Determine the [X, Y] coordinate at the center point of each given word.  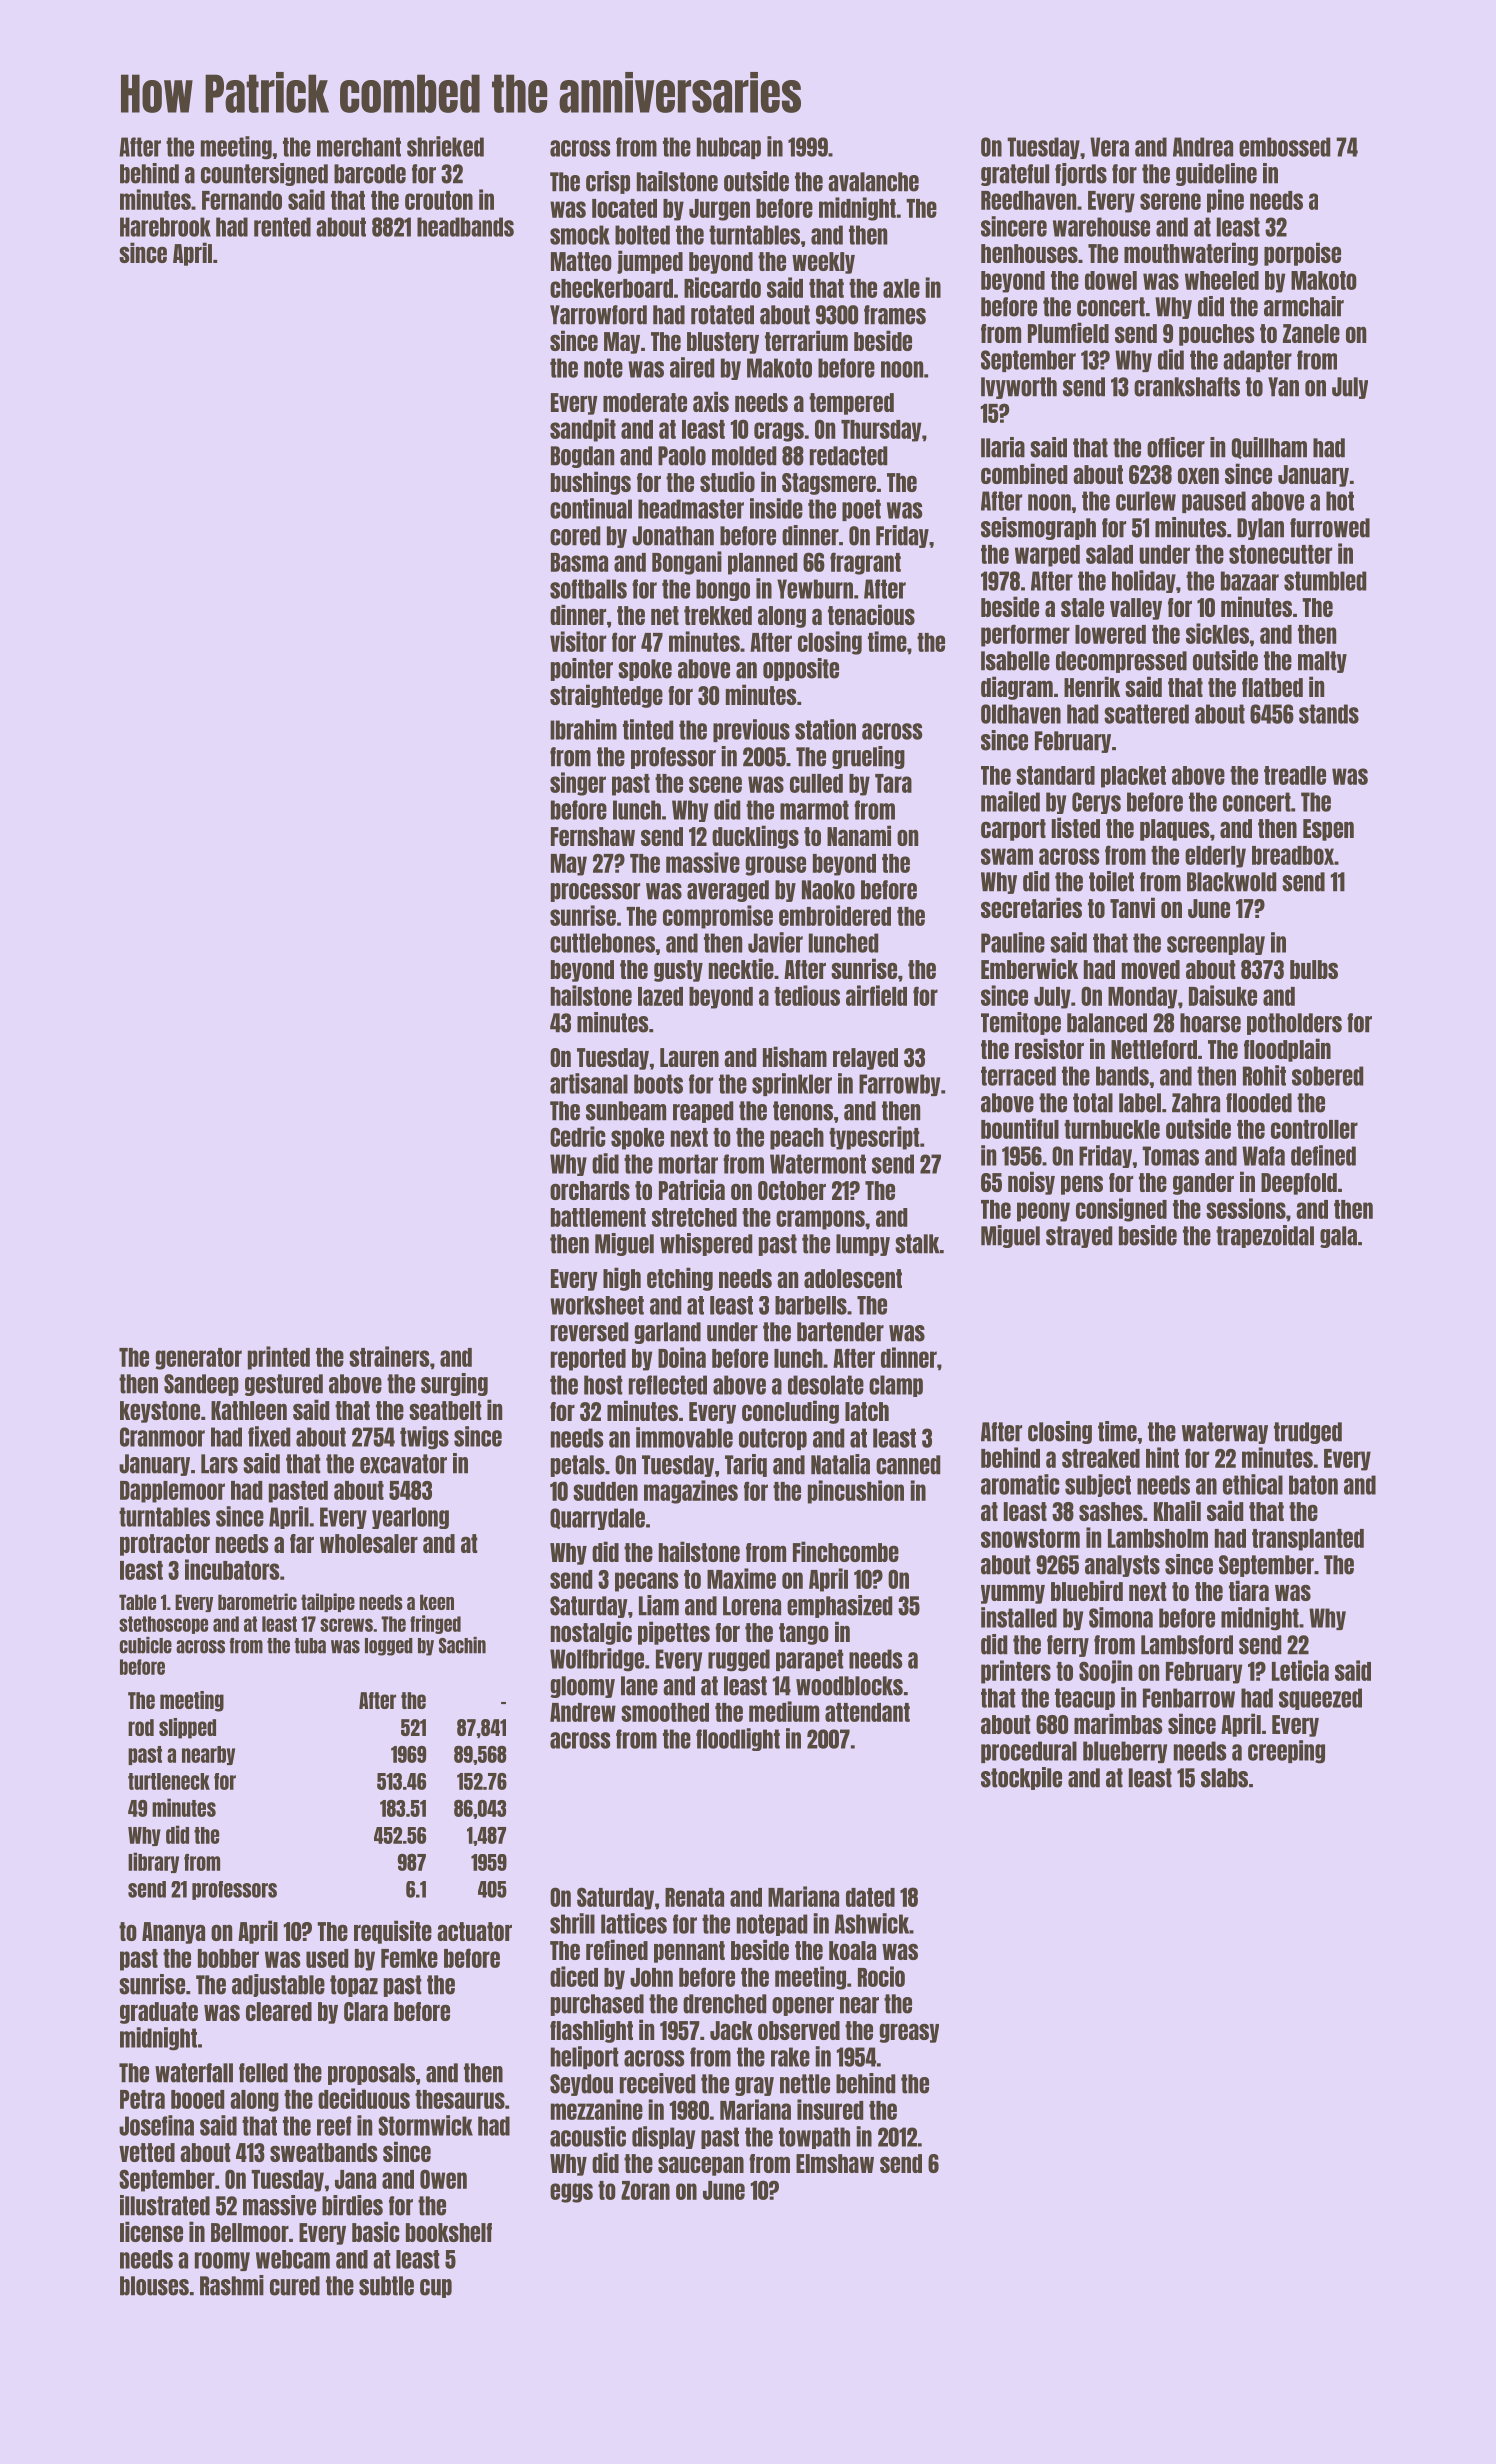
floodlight [738, 1739]
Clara [366, 2011]
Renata [694, 1897]
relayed [865, 1059]
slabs [1224, 1778]
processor [595, 892]
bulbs [1314, 969]
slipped [187, 1728]
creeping [1286, 1752]
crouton [439, 200]
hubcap [729, 148]
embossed [1285, 147]
